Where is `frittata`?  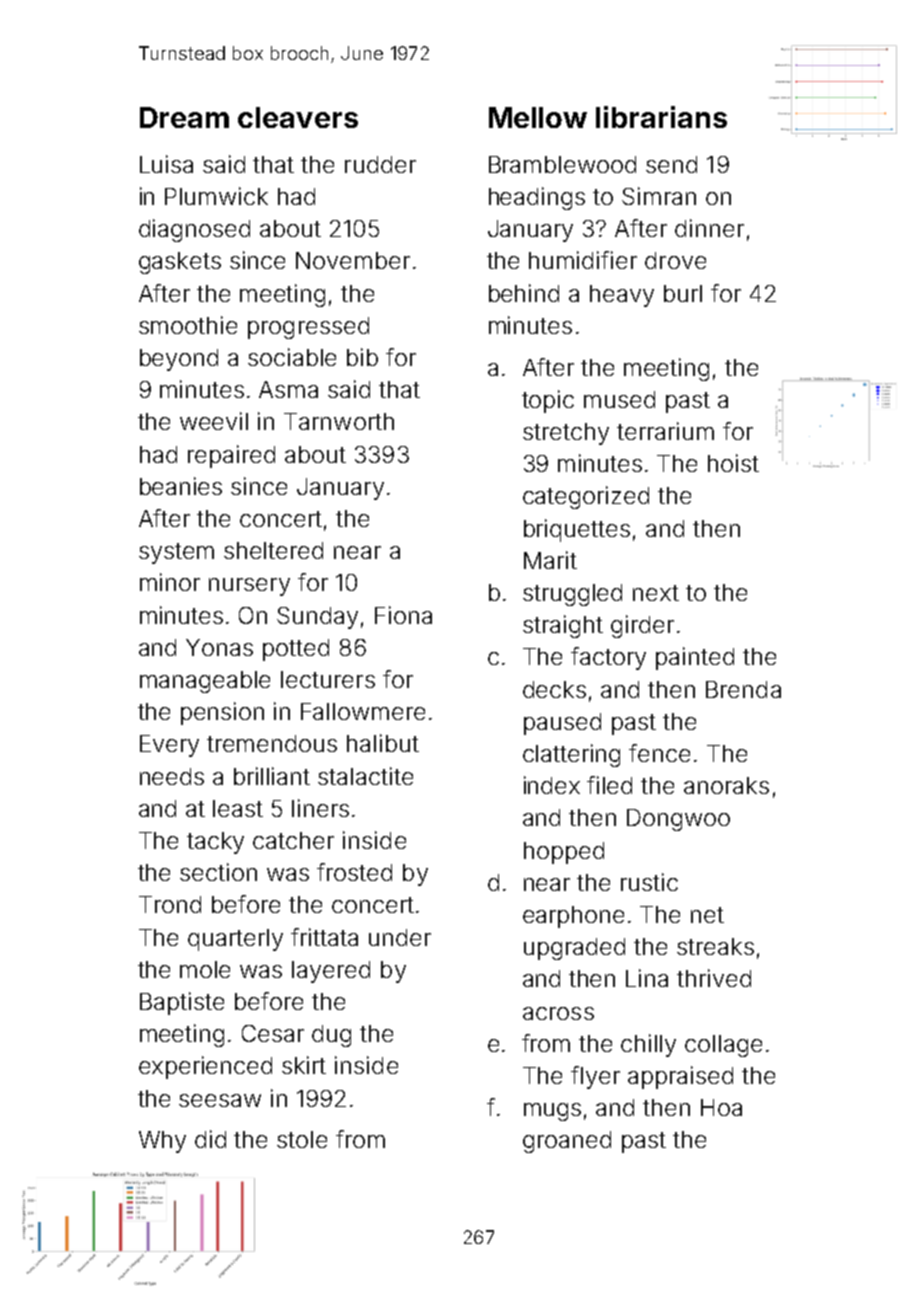
frittata is located at coordinates (324, 937).
